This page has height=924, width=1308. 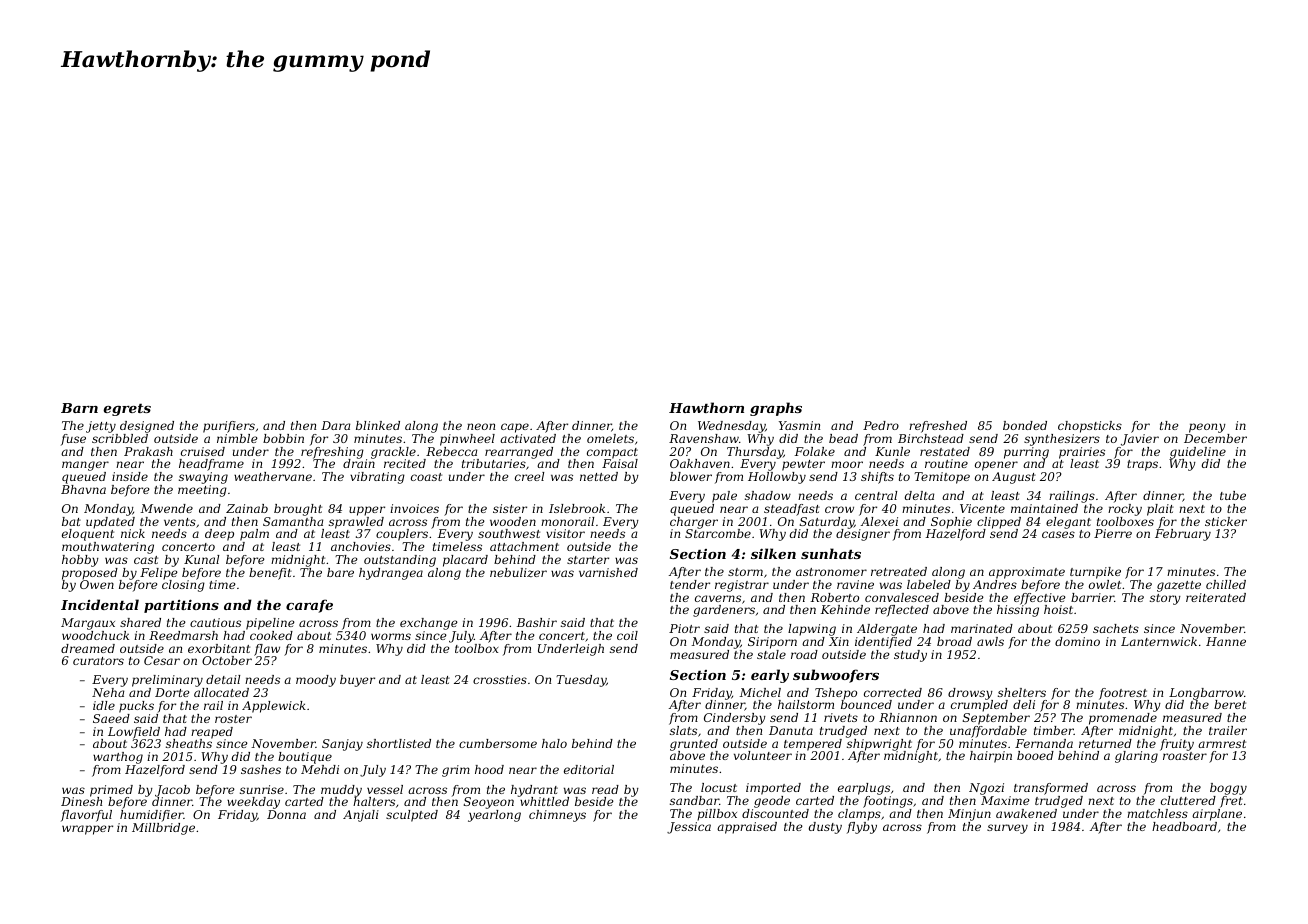 What do you see at coordinates (742, 586) in the page?
I see `registrar` at bounding box center [742, 586].
